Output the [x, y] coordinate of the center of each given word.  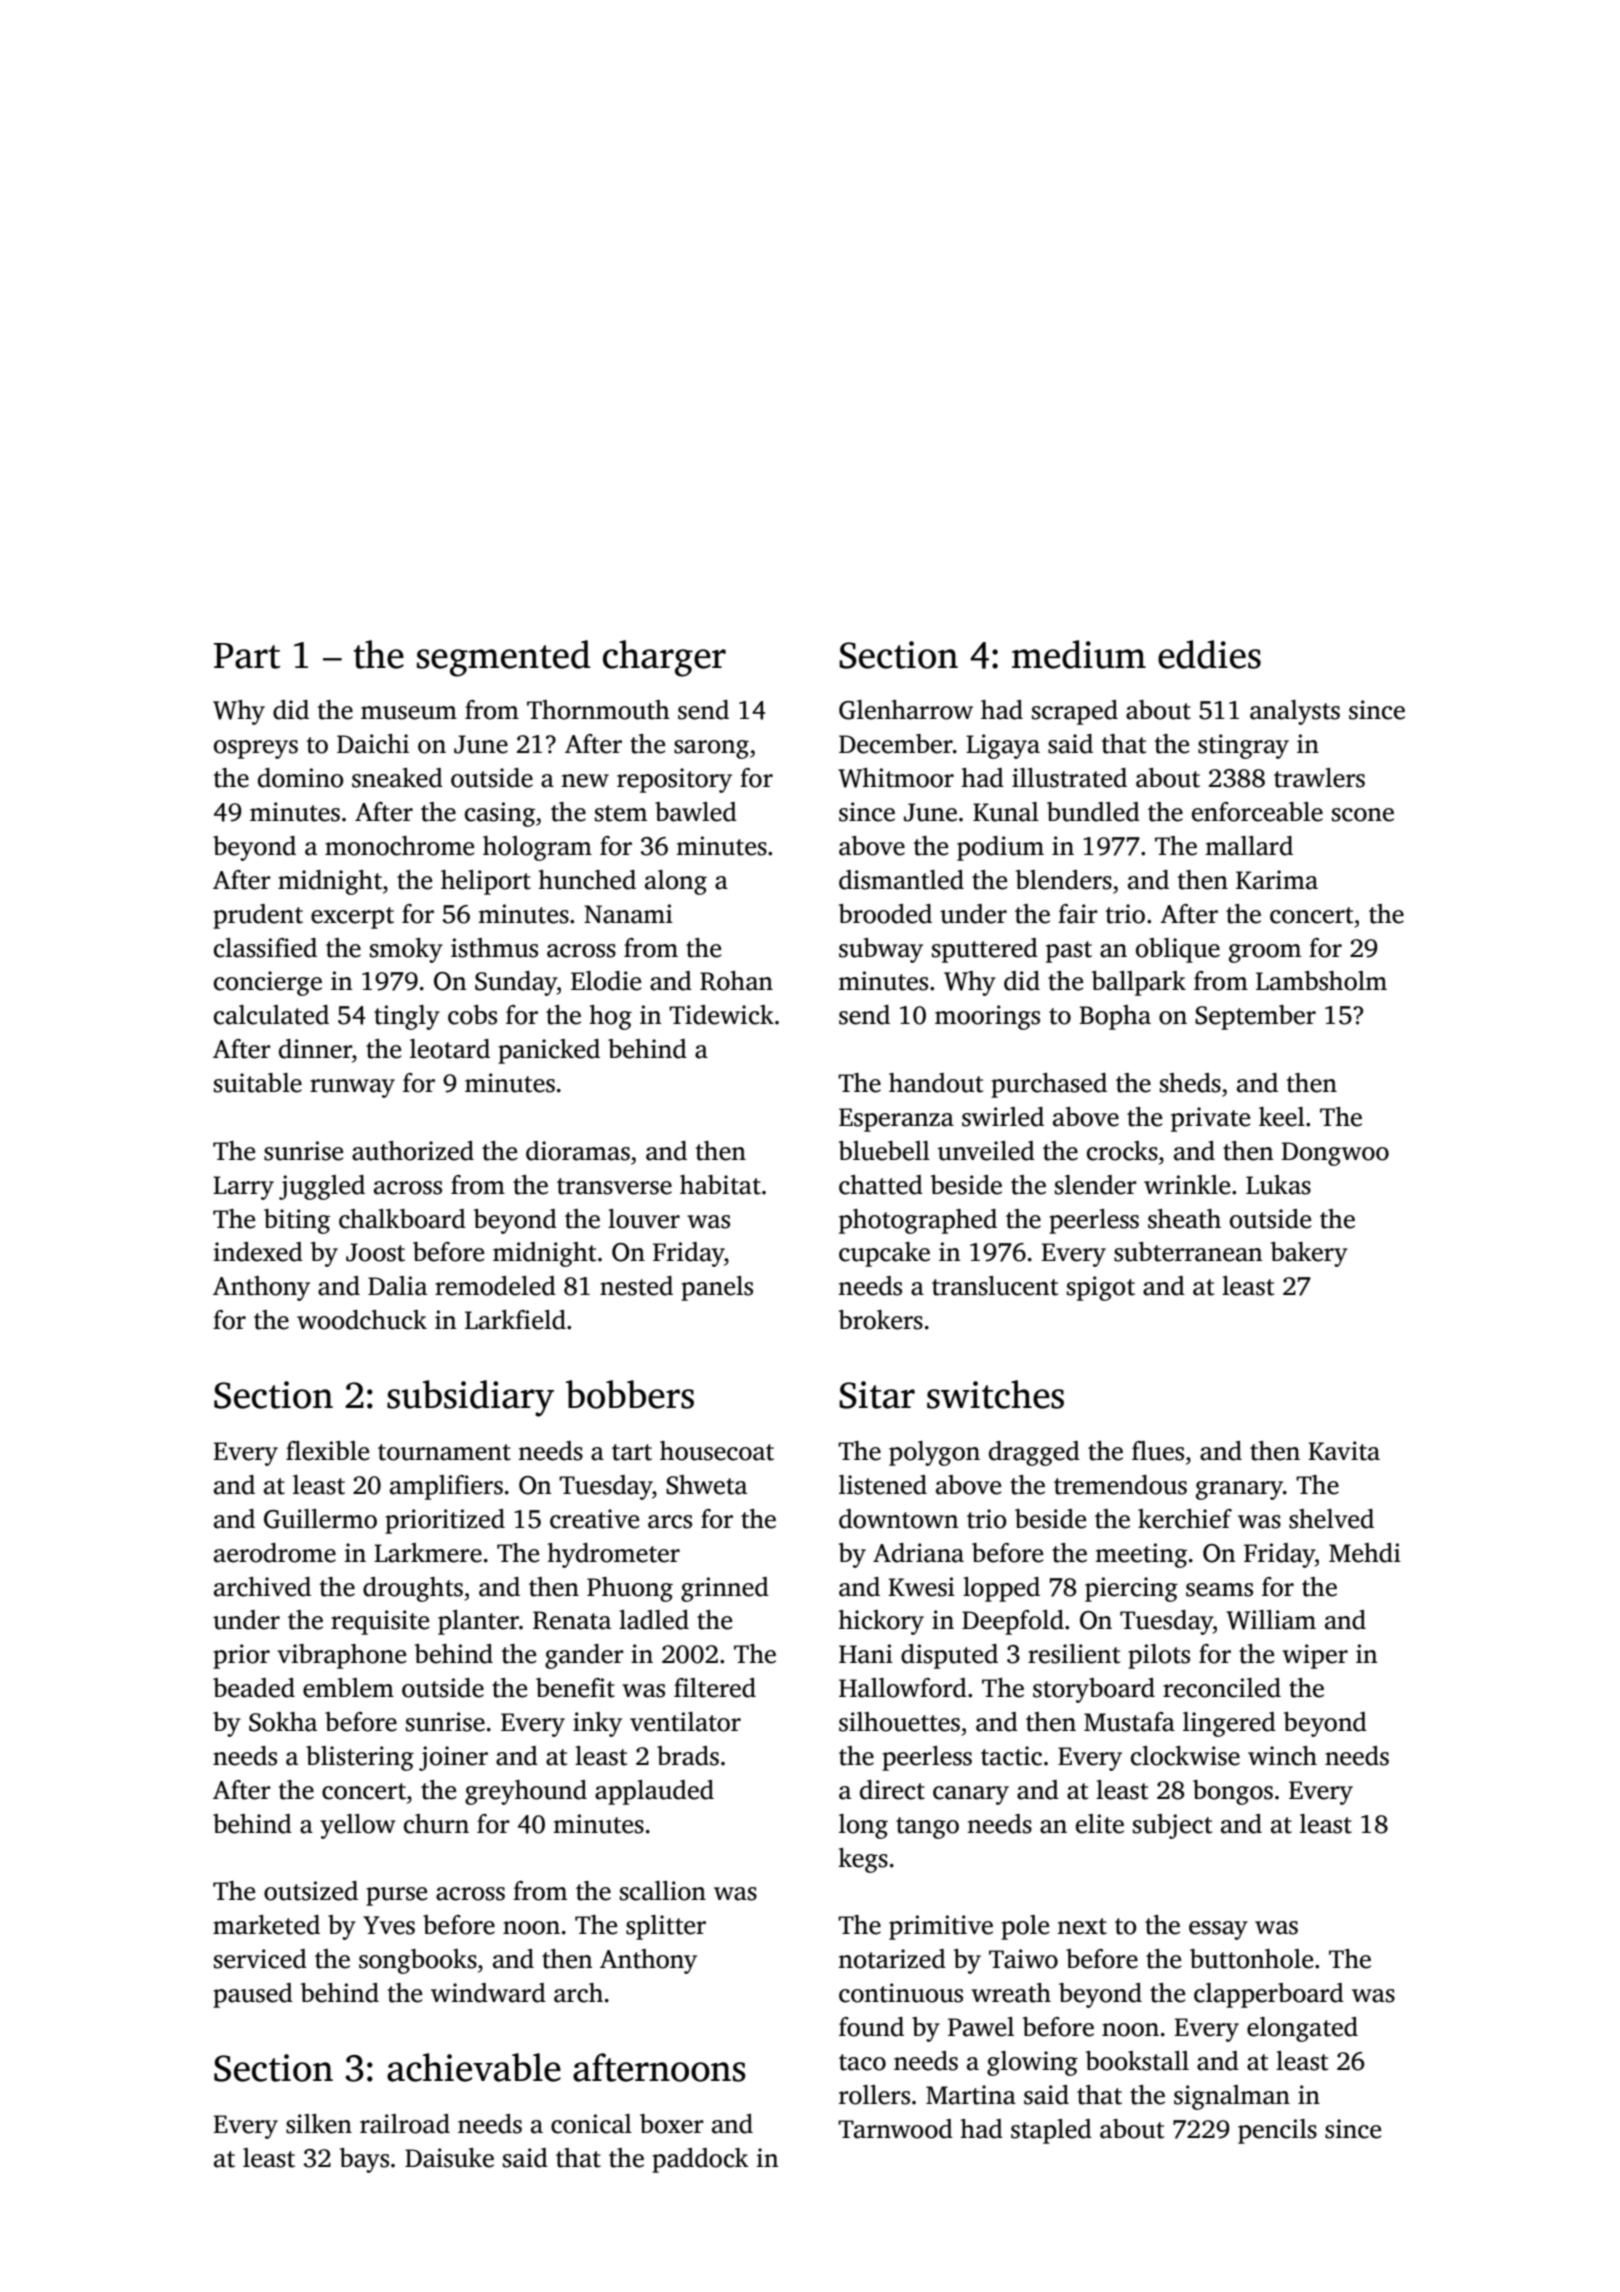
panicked [549, 1051]
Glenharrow [906, 710]
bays [364, 2160]
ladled [654, 1620]
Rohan [736, 981]
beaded [254, 1688]
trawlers [1319, 778]
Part [247, 656]
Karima [1277, 880]
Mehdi [1365, 1553]
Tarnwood [895, 2129]
